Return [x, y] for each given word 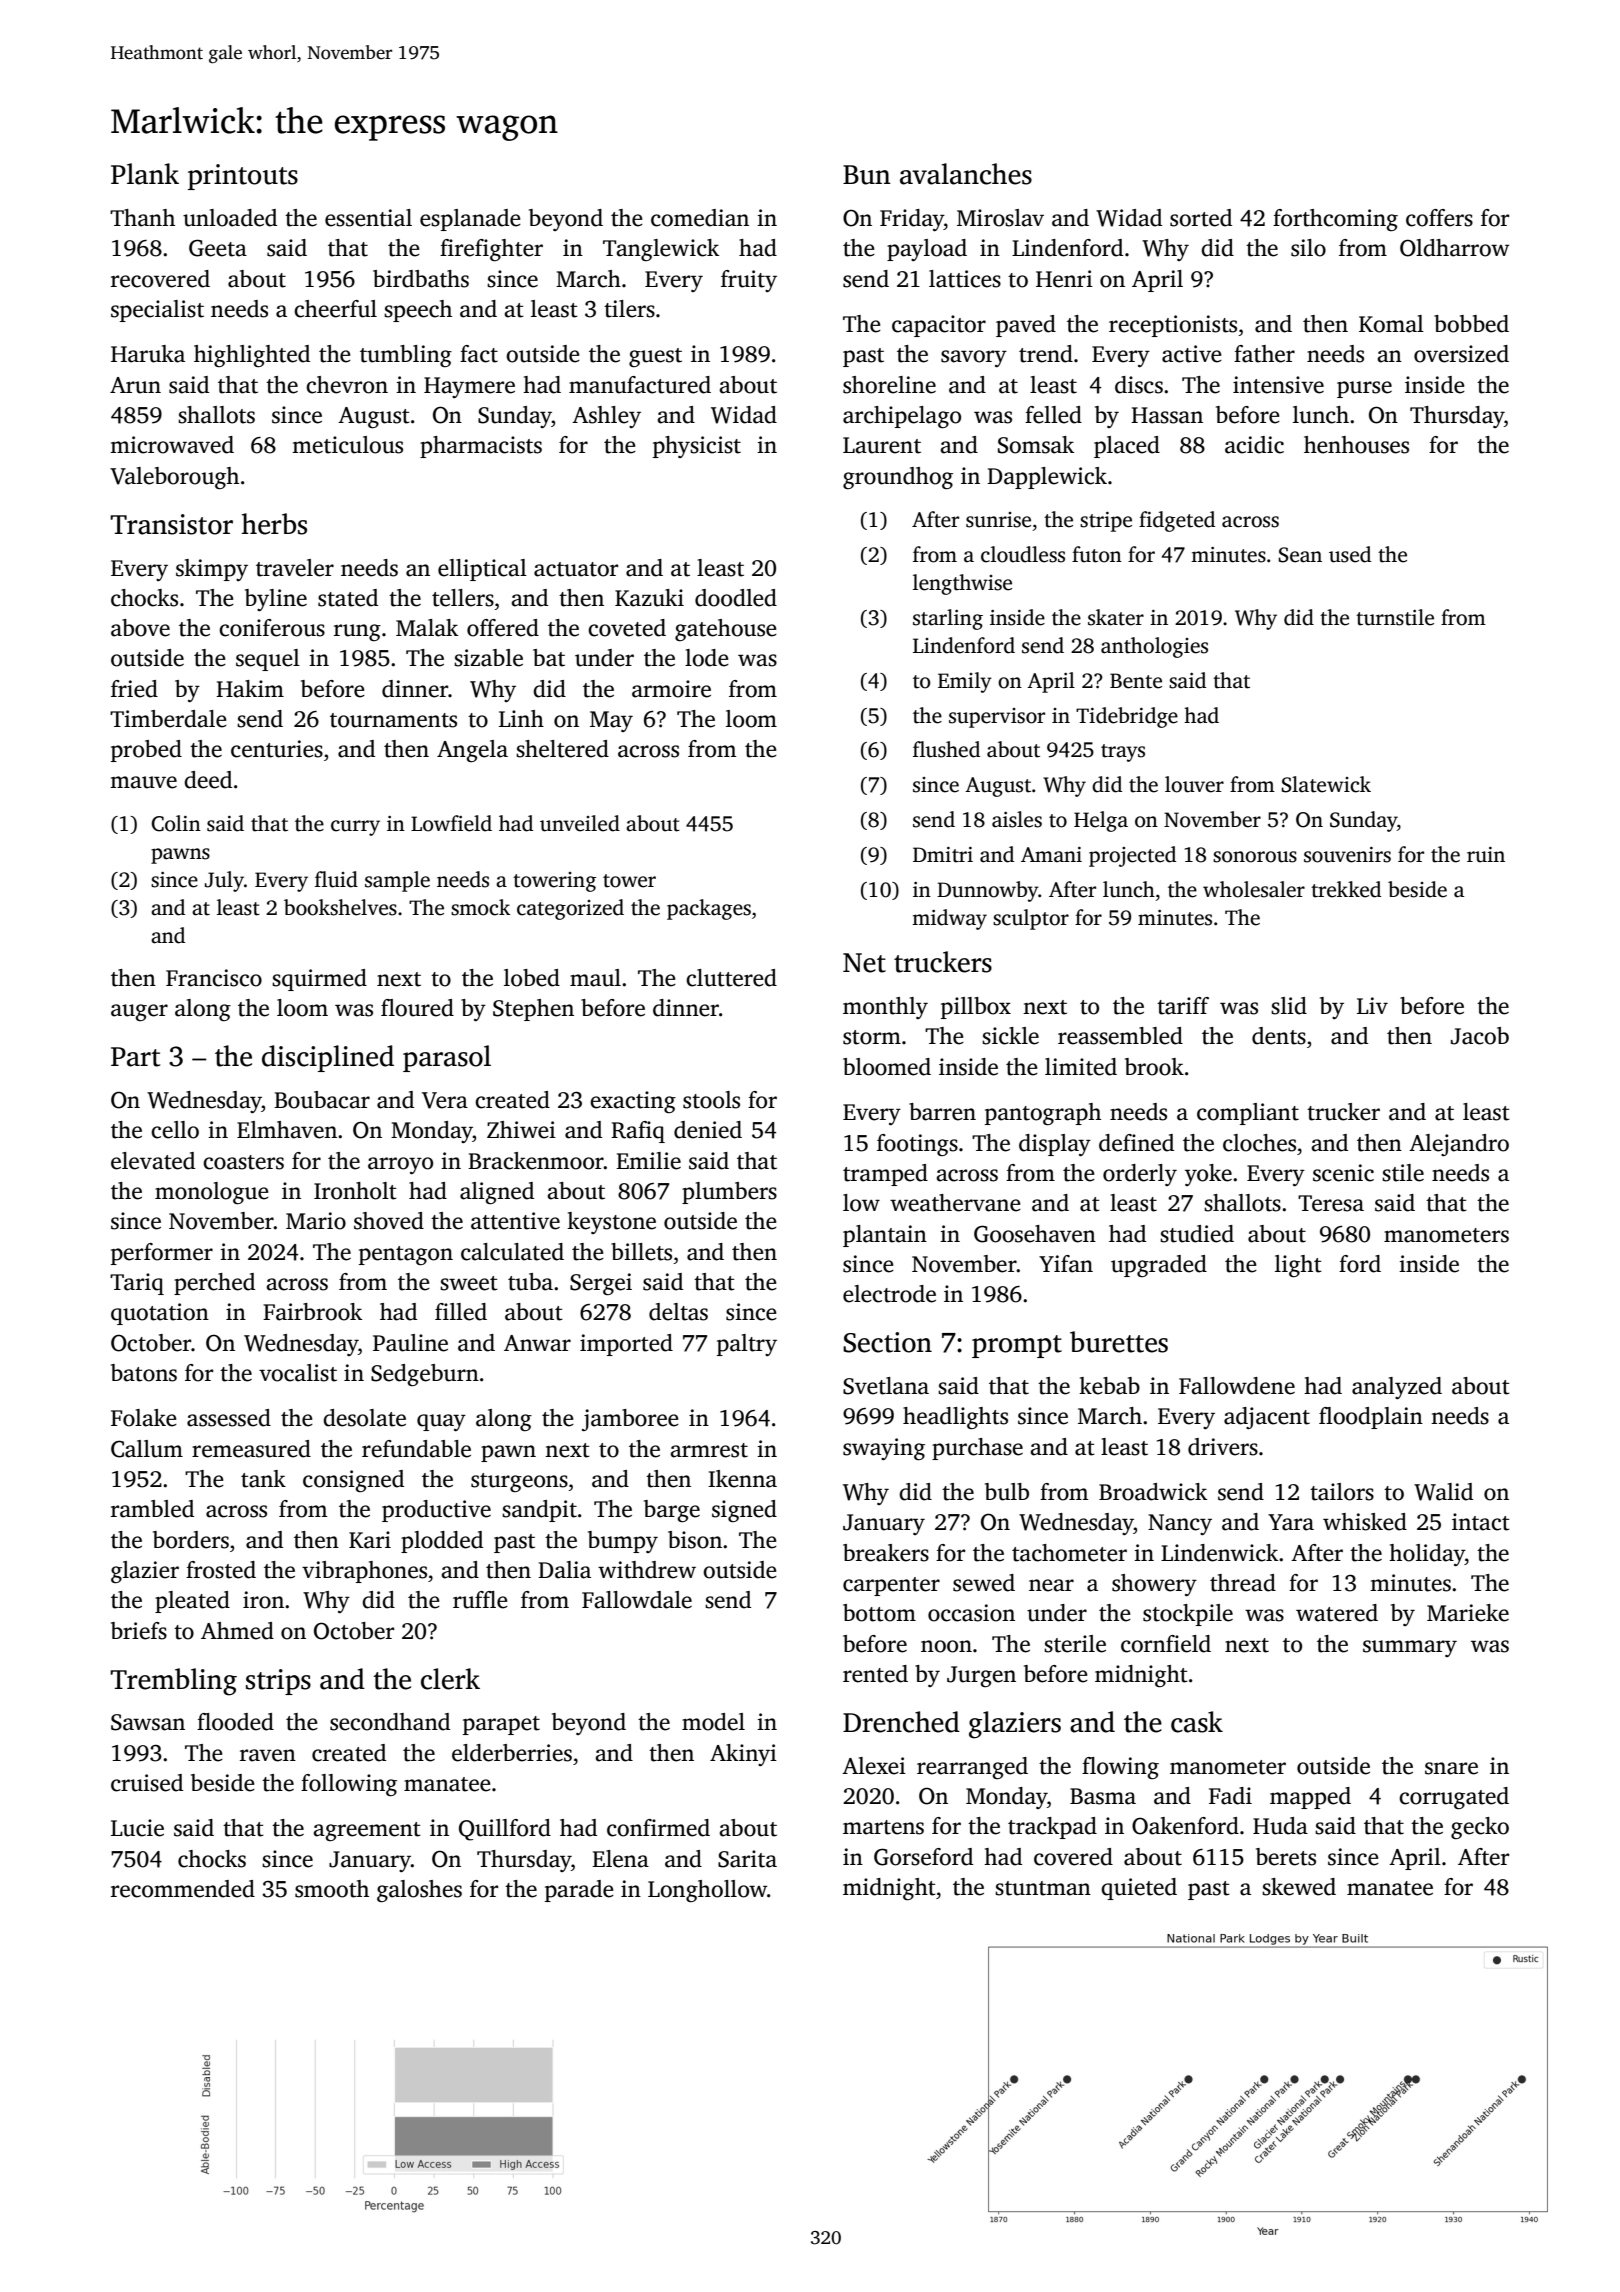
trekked [1346, 889]
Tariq [137, 1284]
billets [641, 1252]
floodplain [1371, 1418]
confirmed [658, 1828]
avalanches [966, 174]
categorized [570, 909]
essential [368, 218]
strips [278, 1682]
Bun [867, 175]
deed [208, 780]
